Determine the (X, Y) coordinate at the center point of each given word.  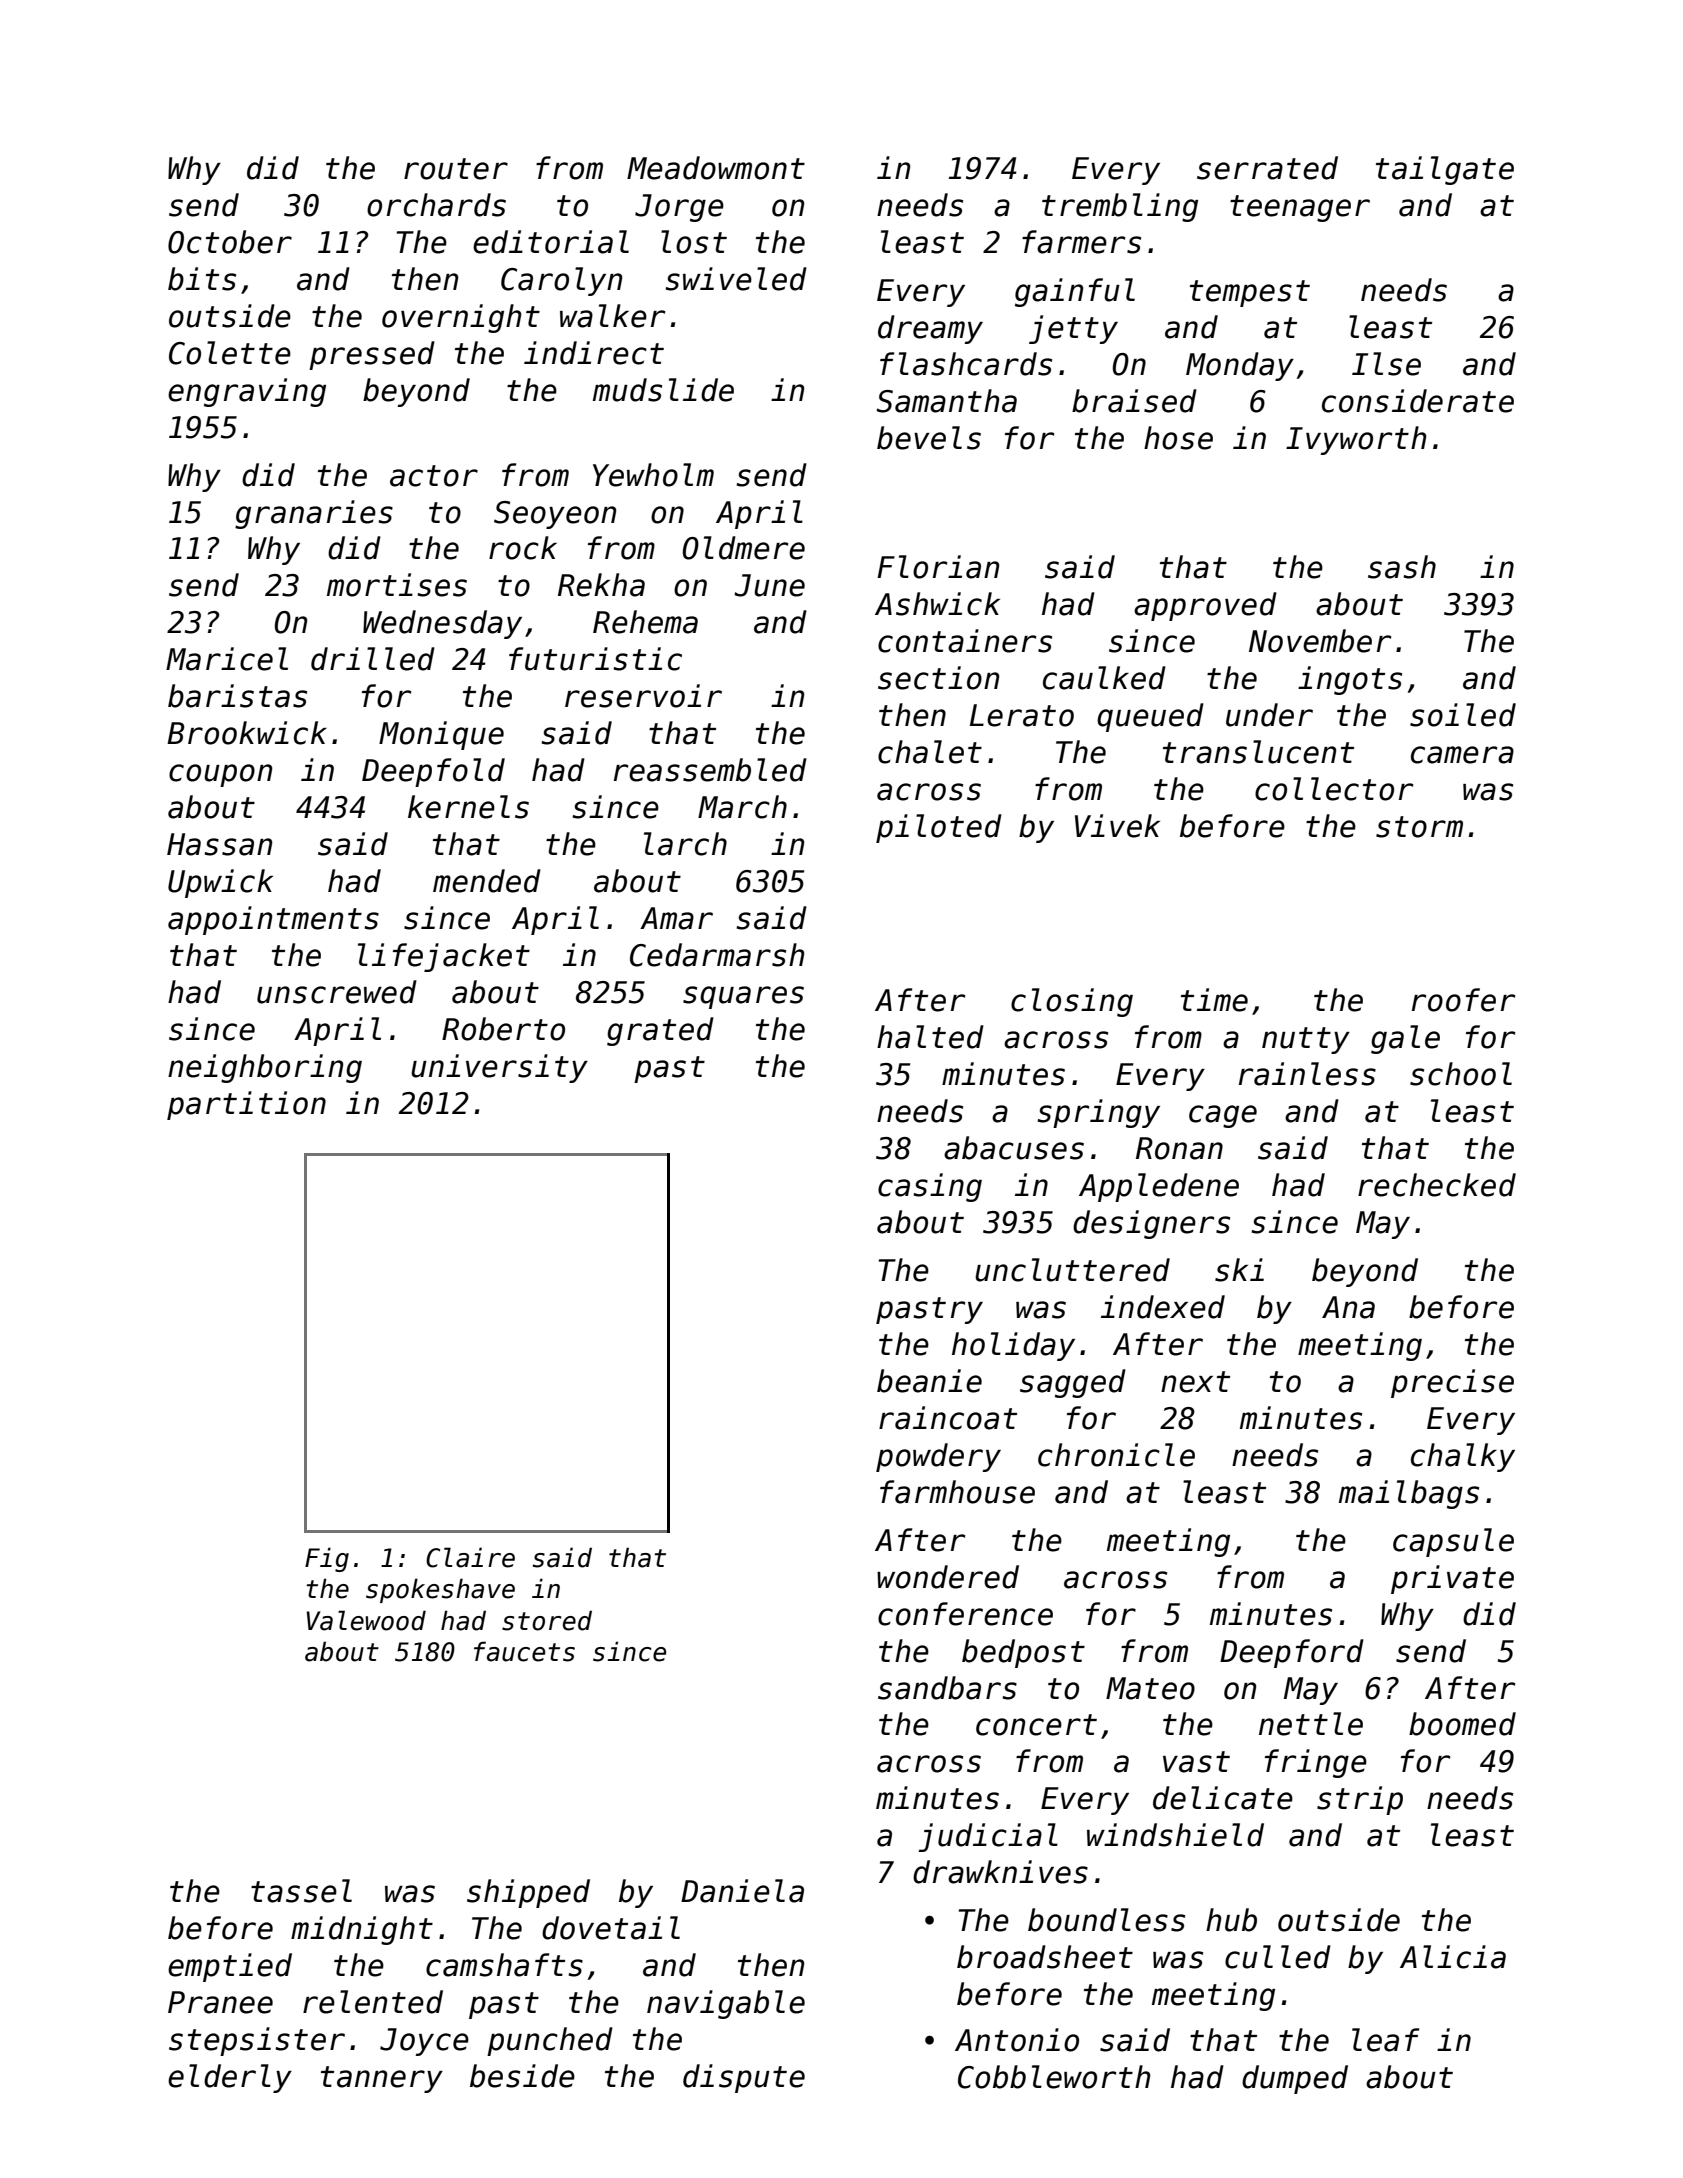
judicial (988, 1837)
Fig (327, 1559)
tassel (301, 1891)
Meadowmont (716, 168)
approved (1205, 606)
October (230, 242)
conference (965, 1614)
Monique (441, 735)
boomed (1462, 1724)
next (1195, 1382)
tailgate (1445, 170)
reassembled (710, 770)
